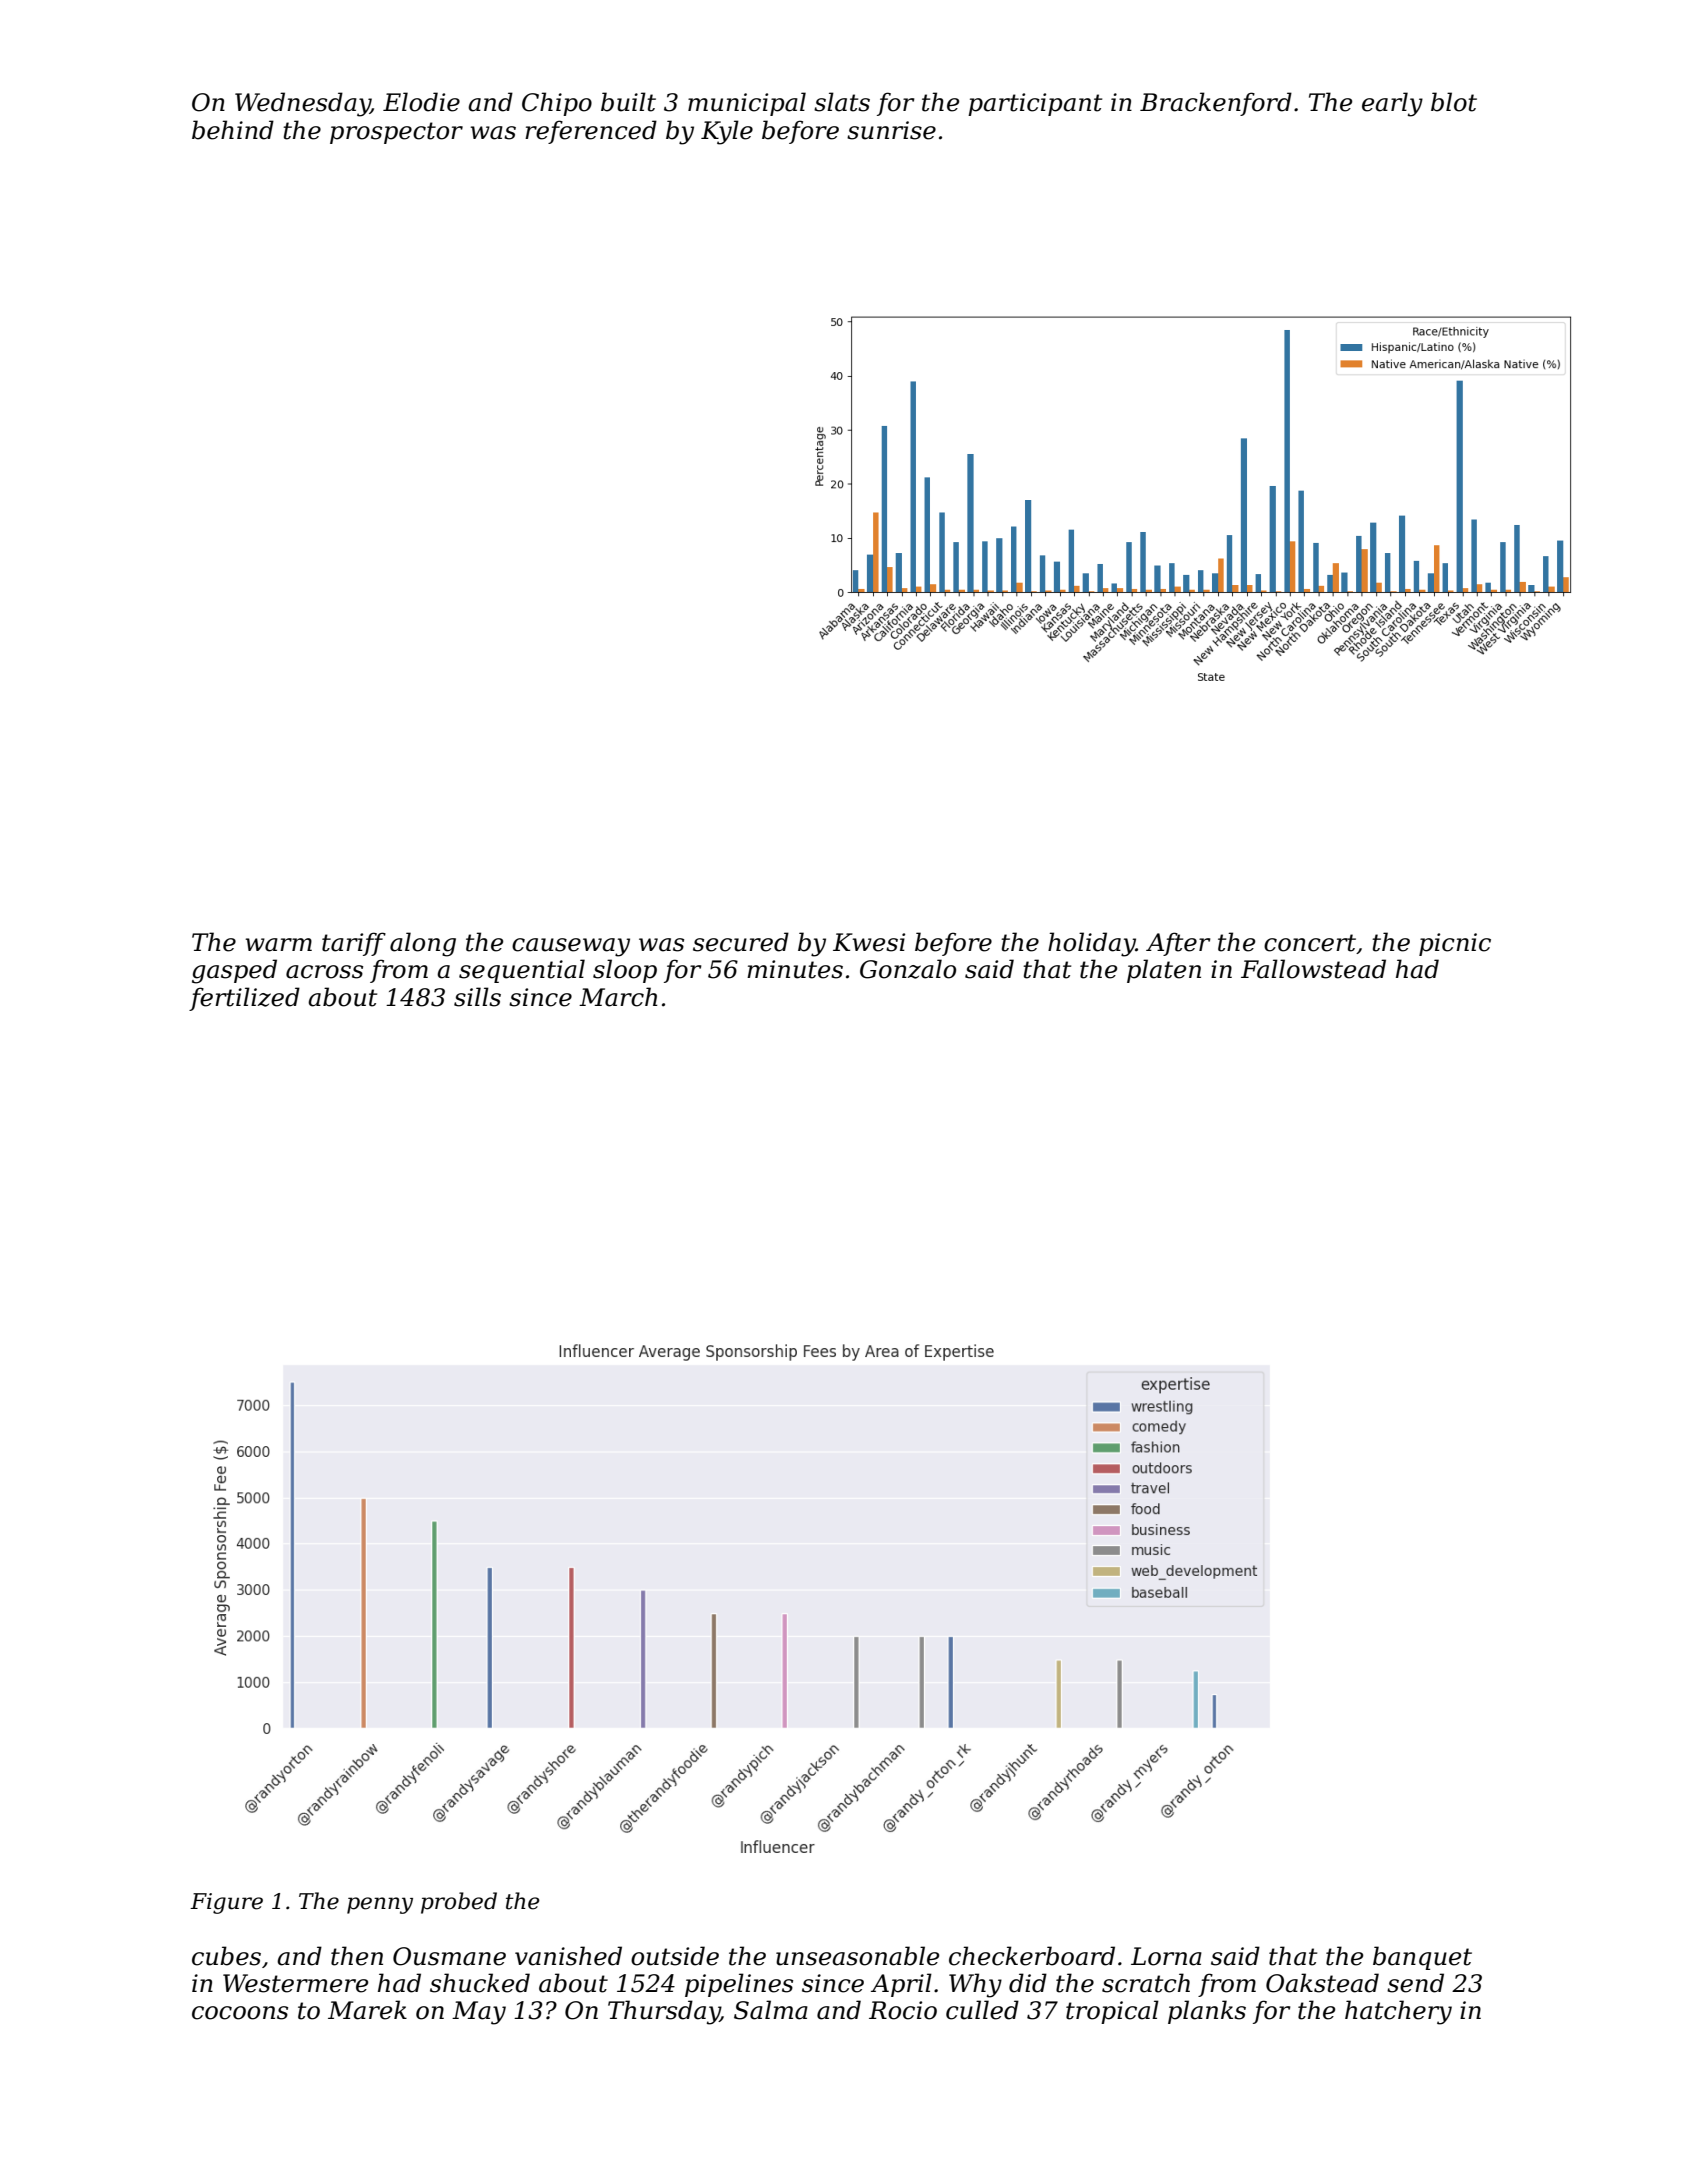 The image size is (1683, 2178). What do you see at coordinates (367, 2010) in the screenshot?
I see `Marek` at bounding box center [367, 2010].
